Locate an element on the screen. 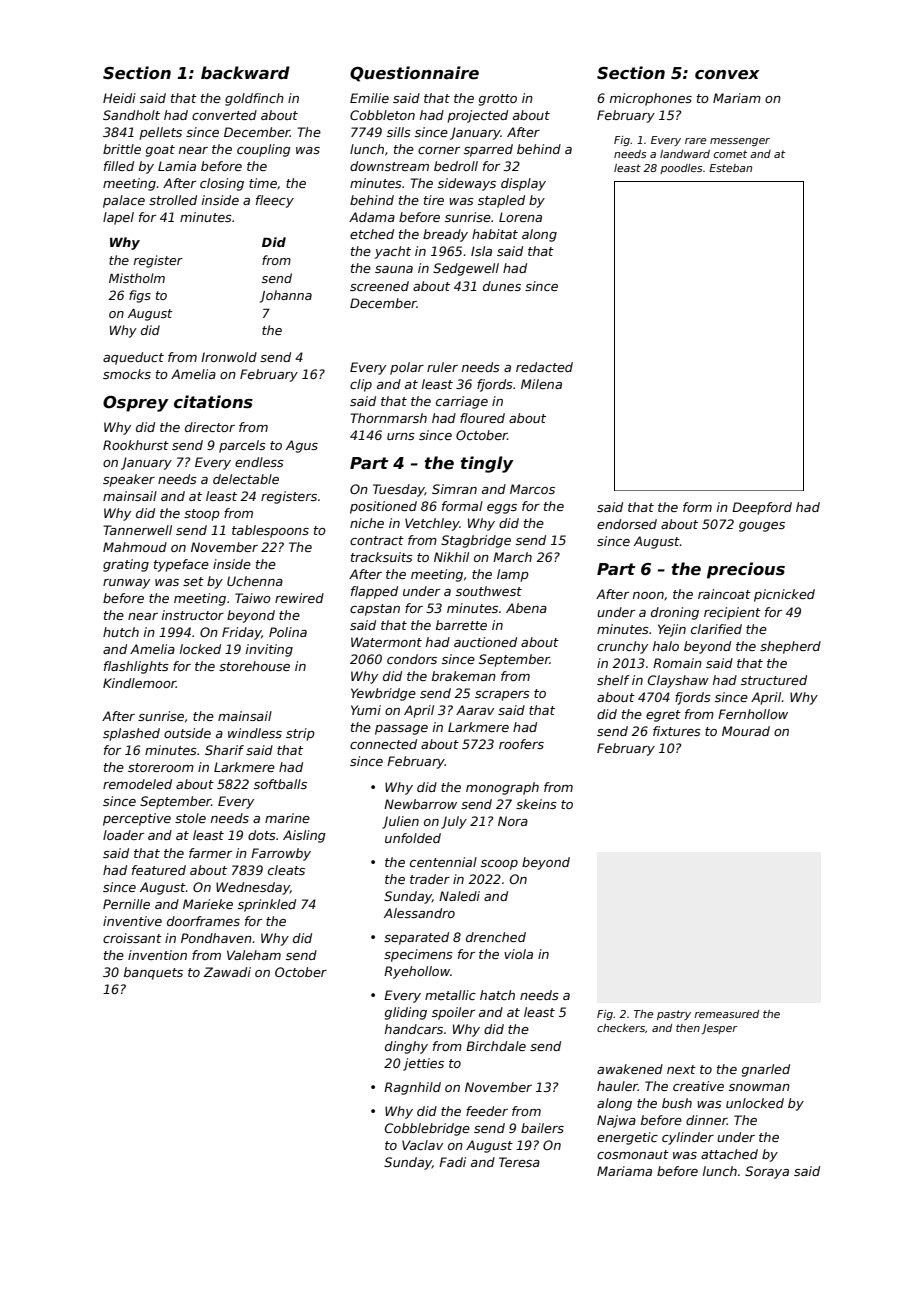 Image resolution: width=924 pixels, height=1308 pixels. Mourad is located at coordinates (746, 731).
